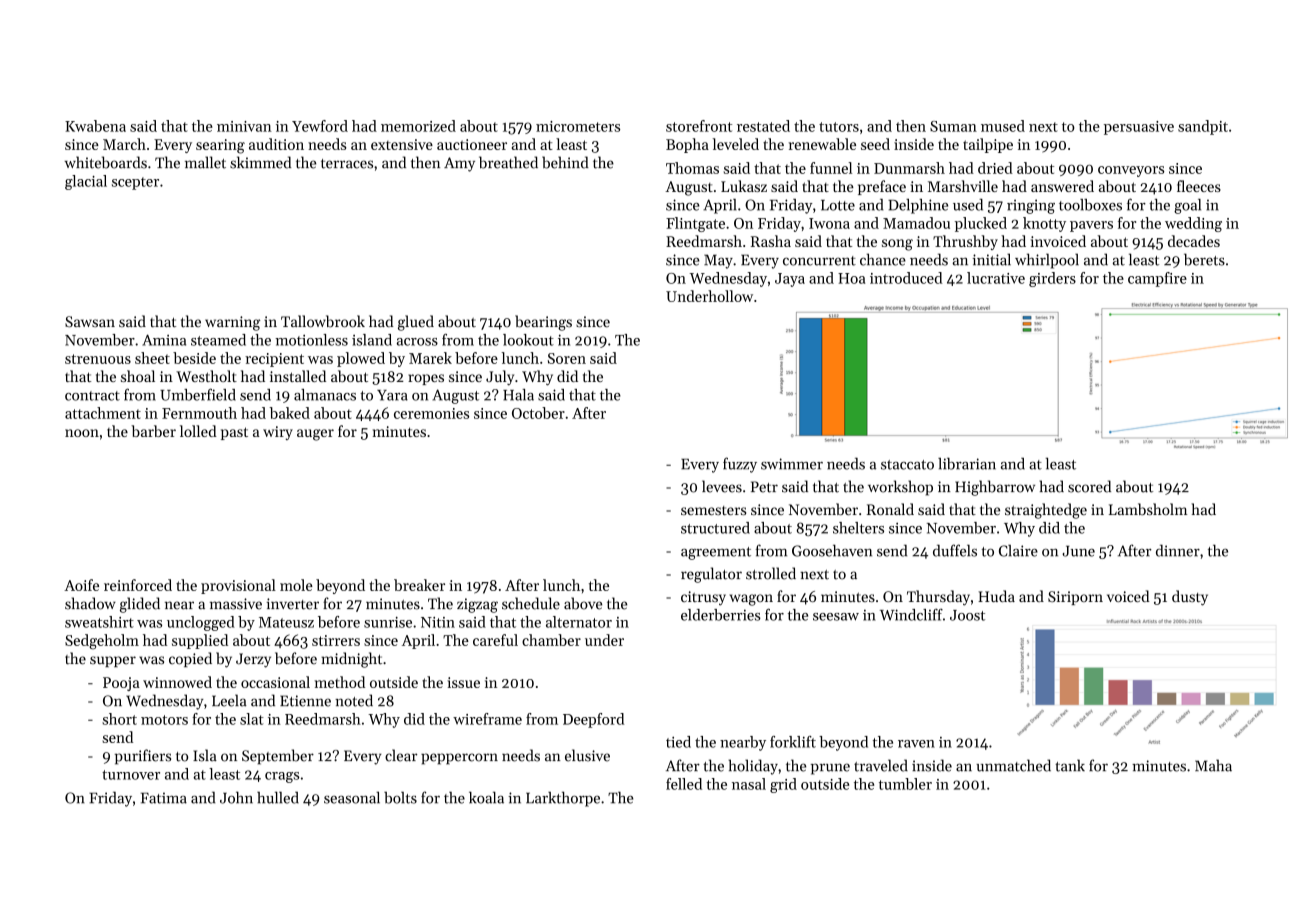 The height and width of the image is (924, 1308). What do you see at coordinates (1089, 486) in the image?
I see `scored` at bounding box center [1089, 486].
